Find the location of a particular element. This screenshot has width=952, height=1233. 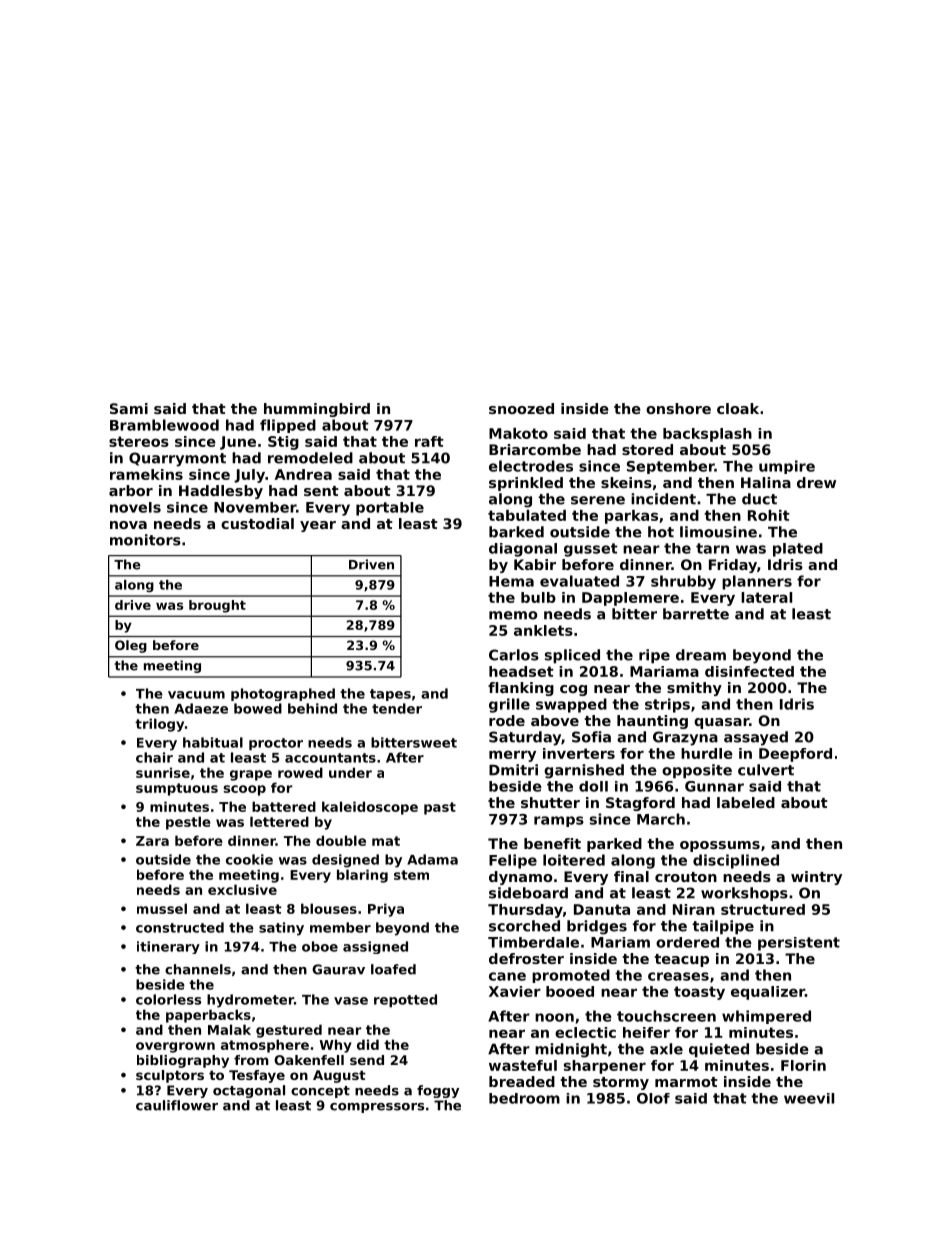

Makoto is located at coordinates (518, 433).
